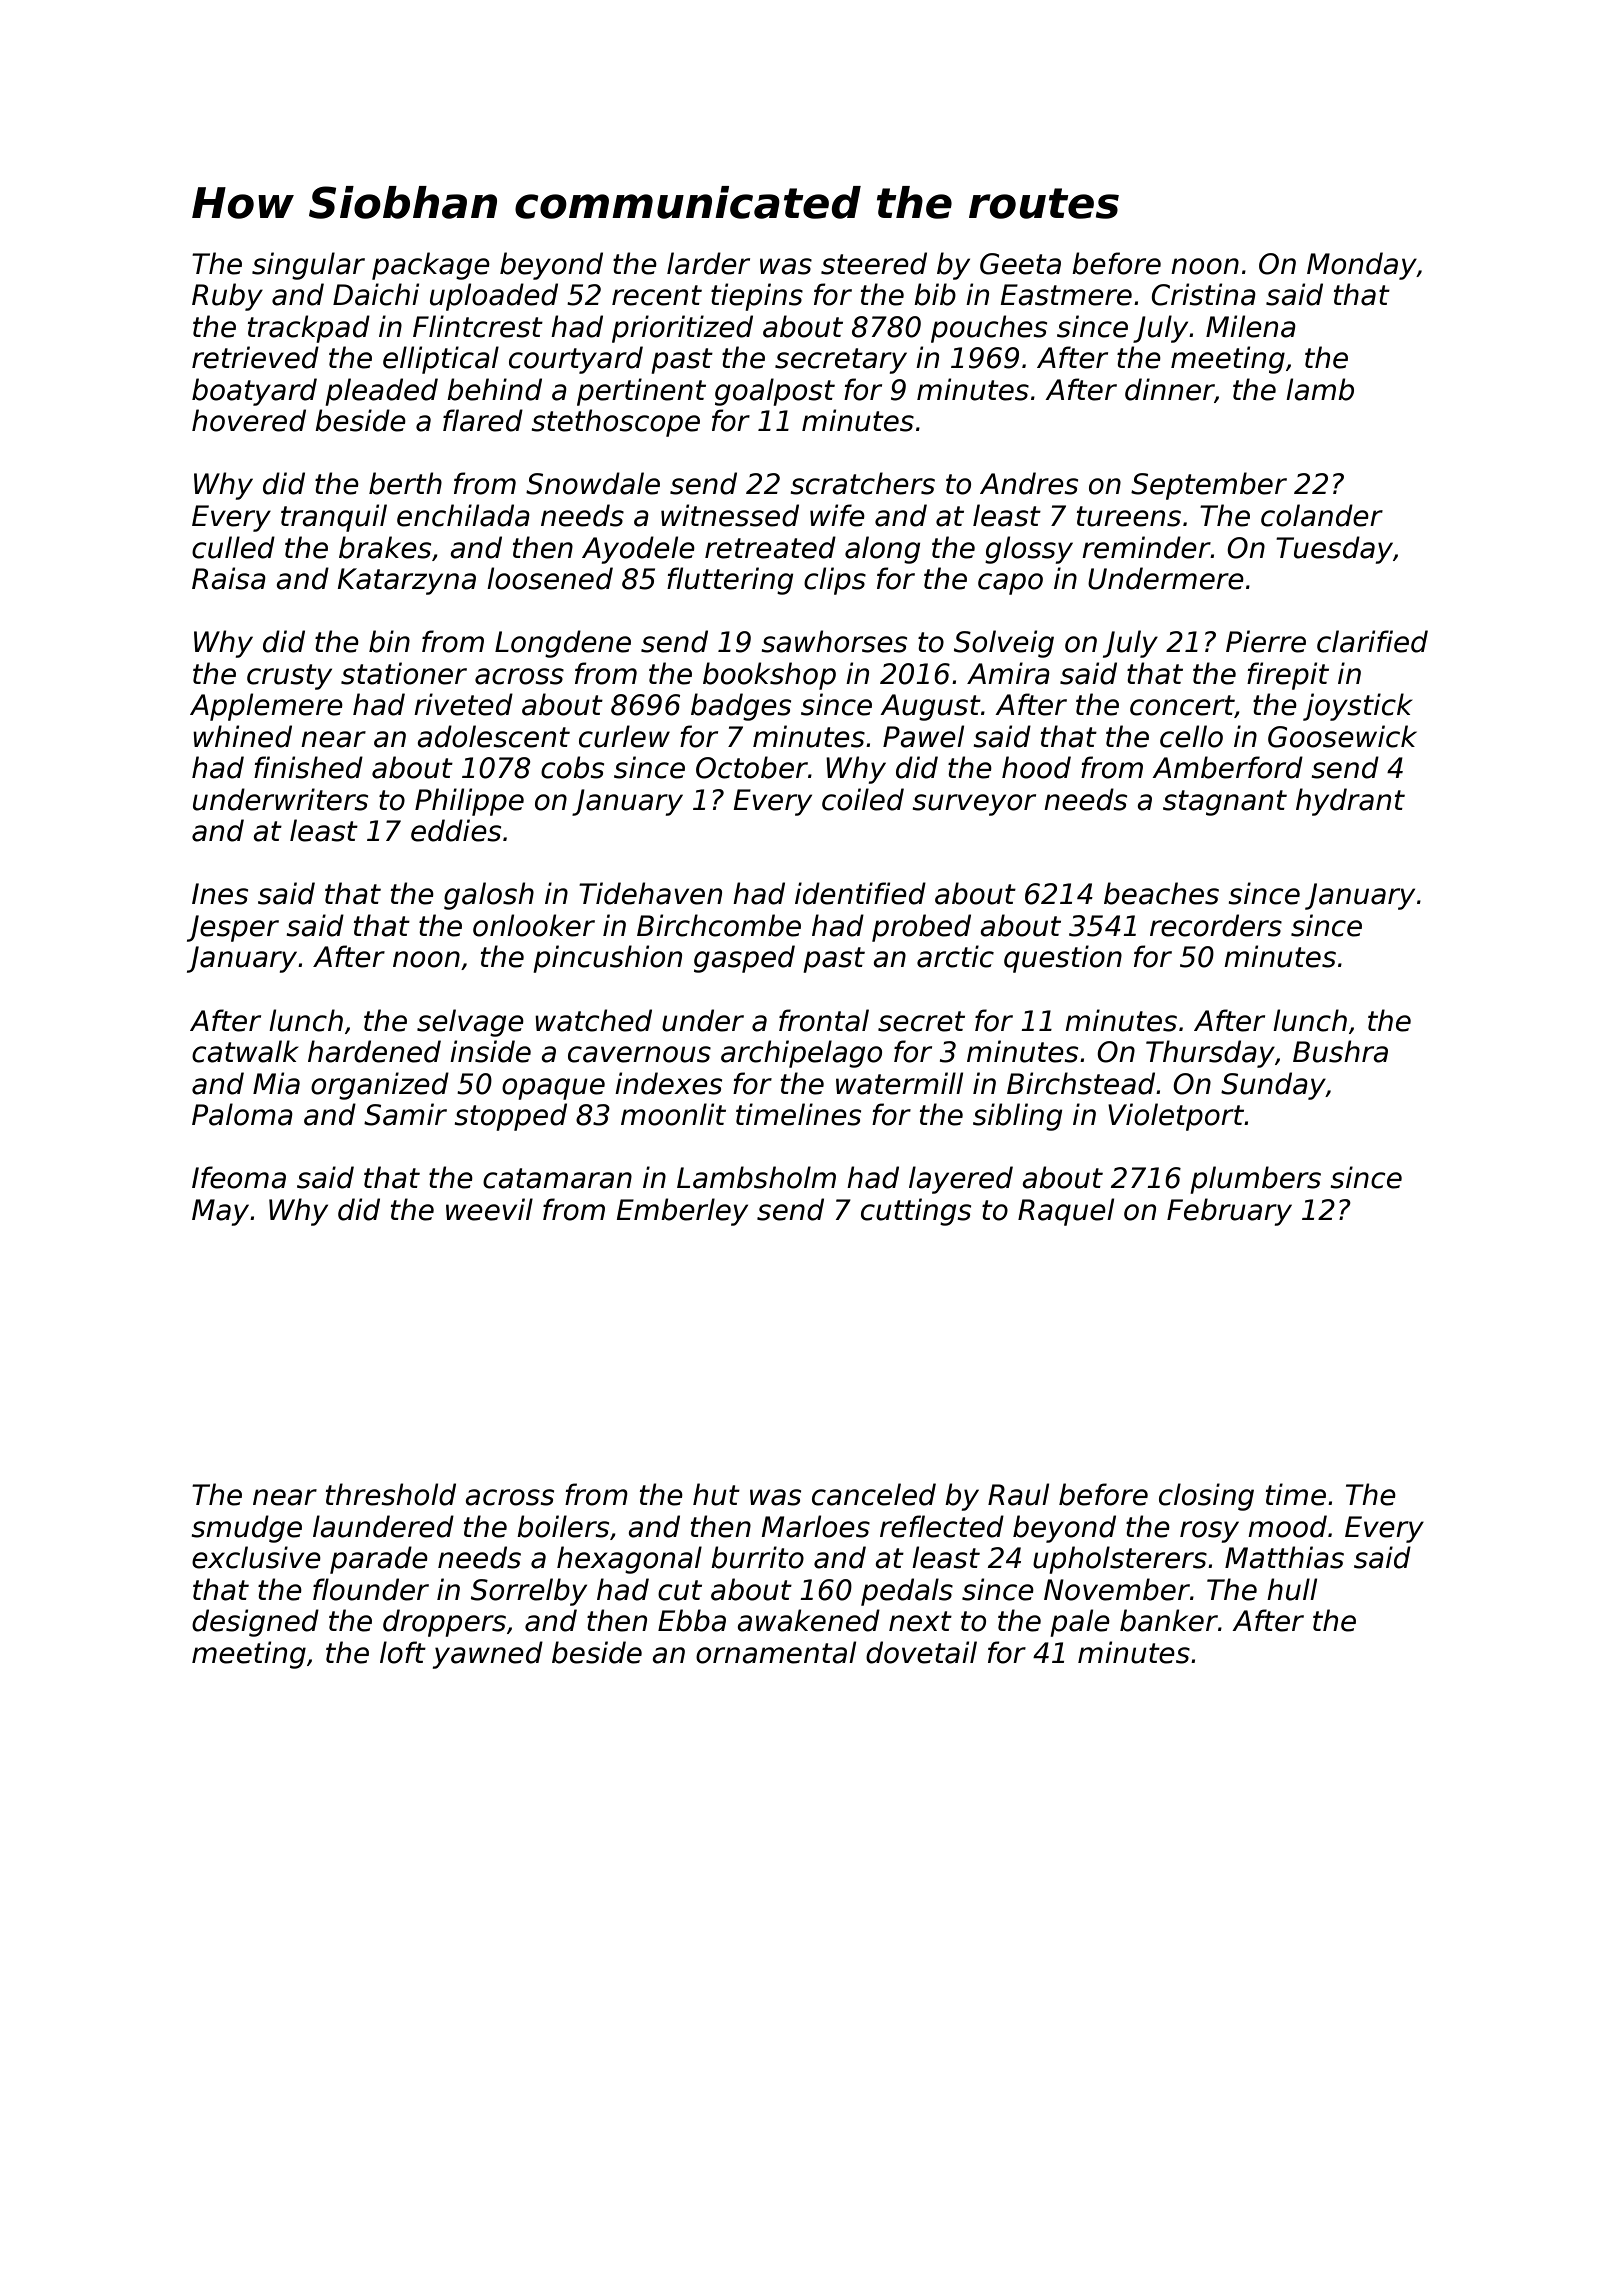 The image size is (1620, 2292). I want to click on hydrant, so click(1350, 802).
